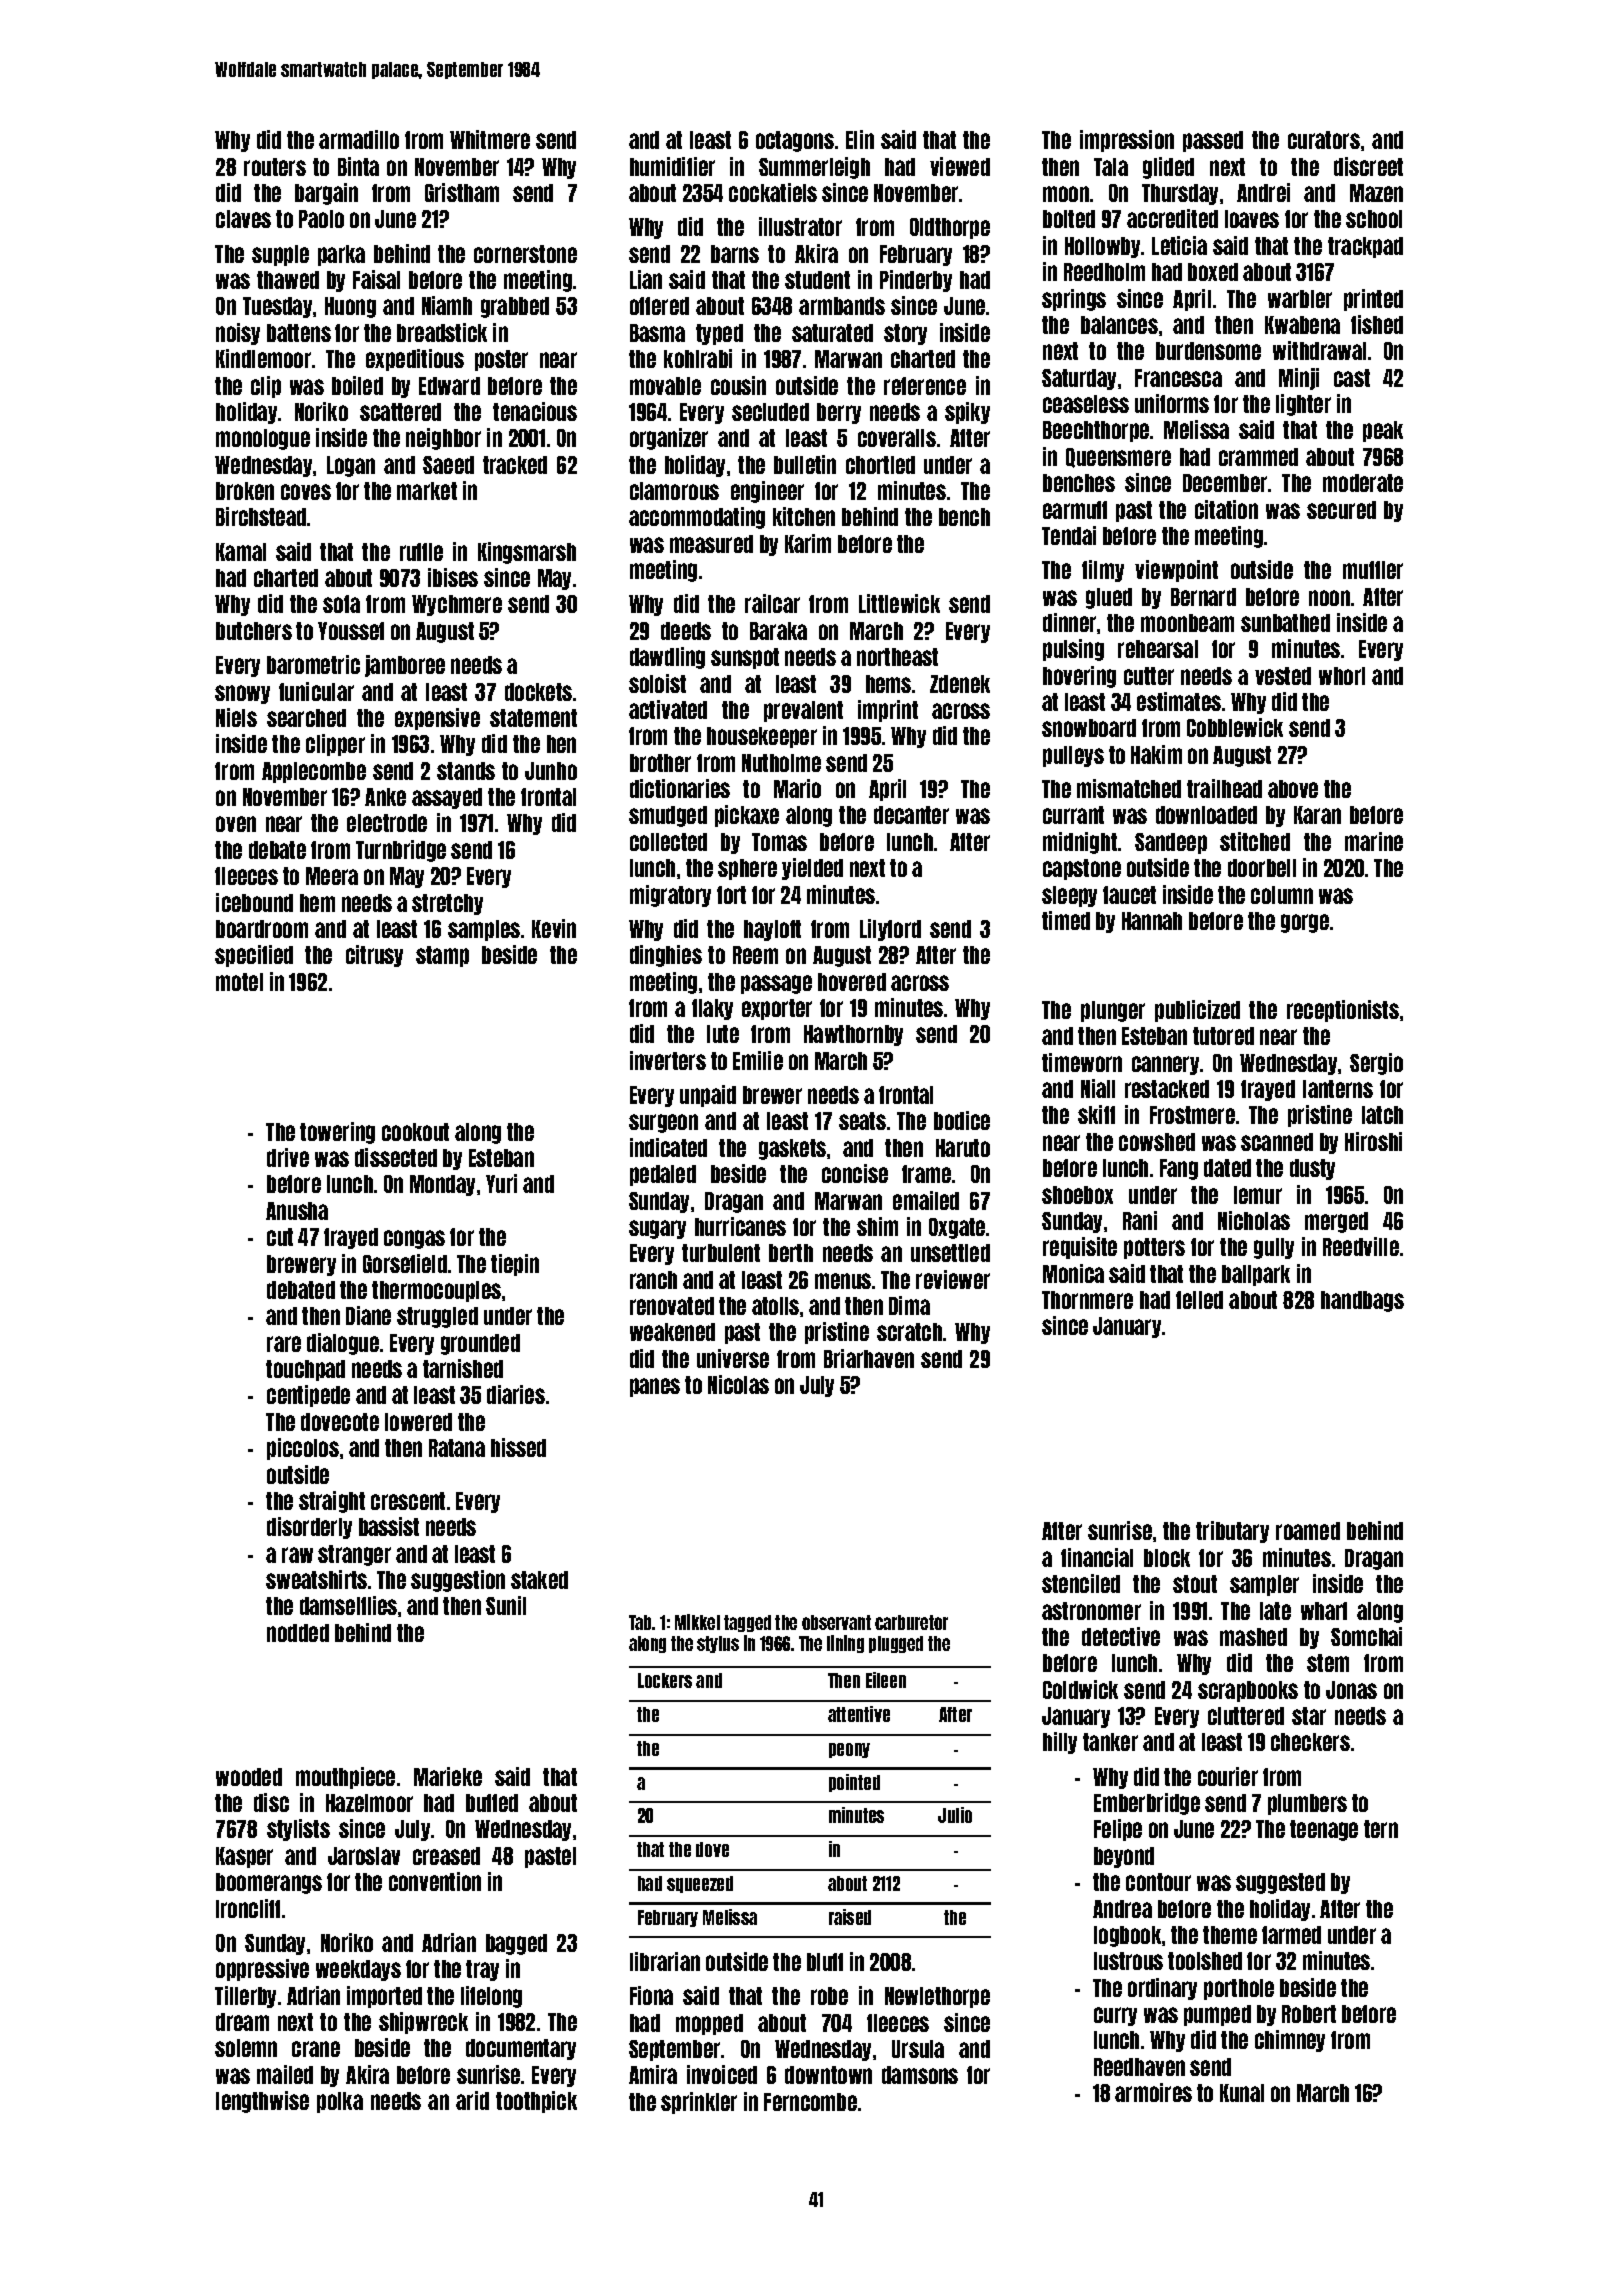 Image resolution: width=1620 pixels, height=2292 pixels. What do you see at coordinates (855, 1173) in the screenshot?
I see `concise` at bounding box center [855, 1173].
